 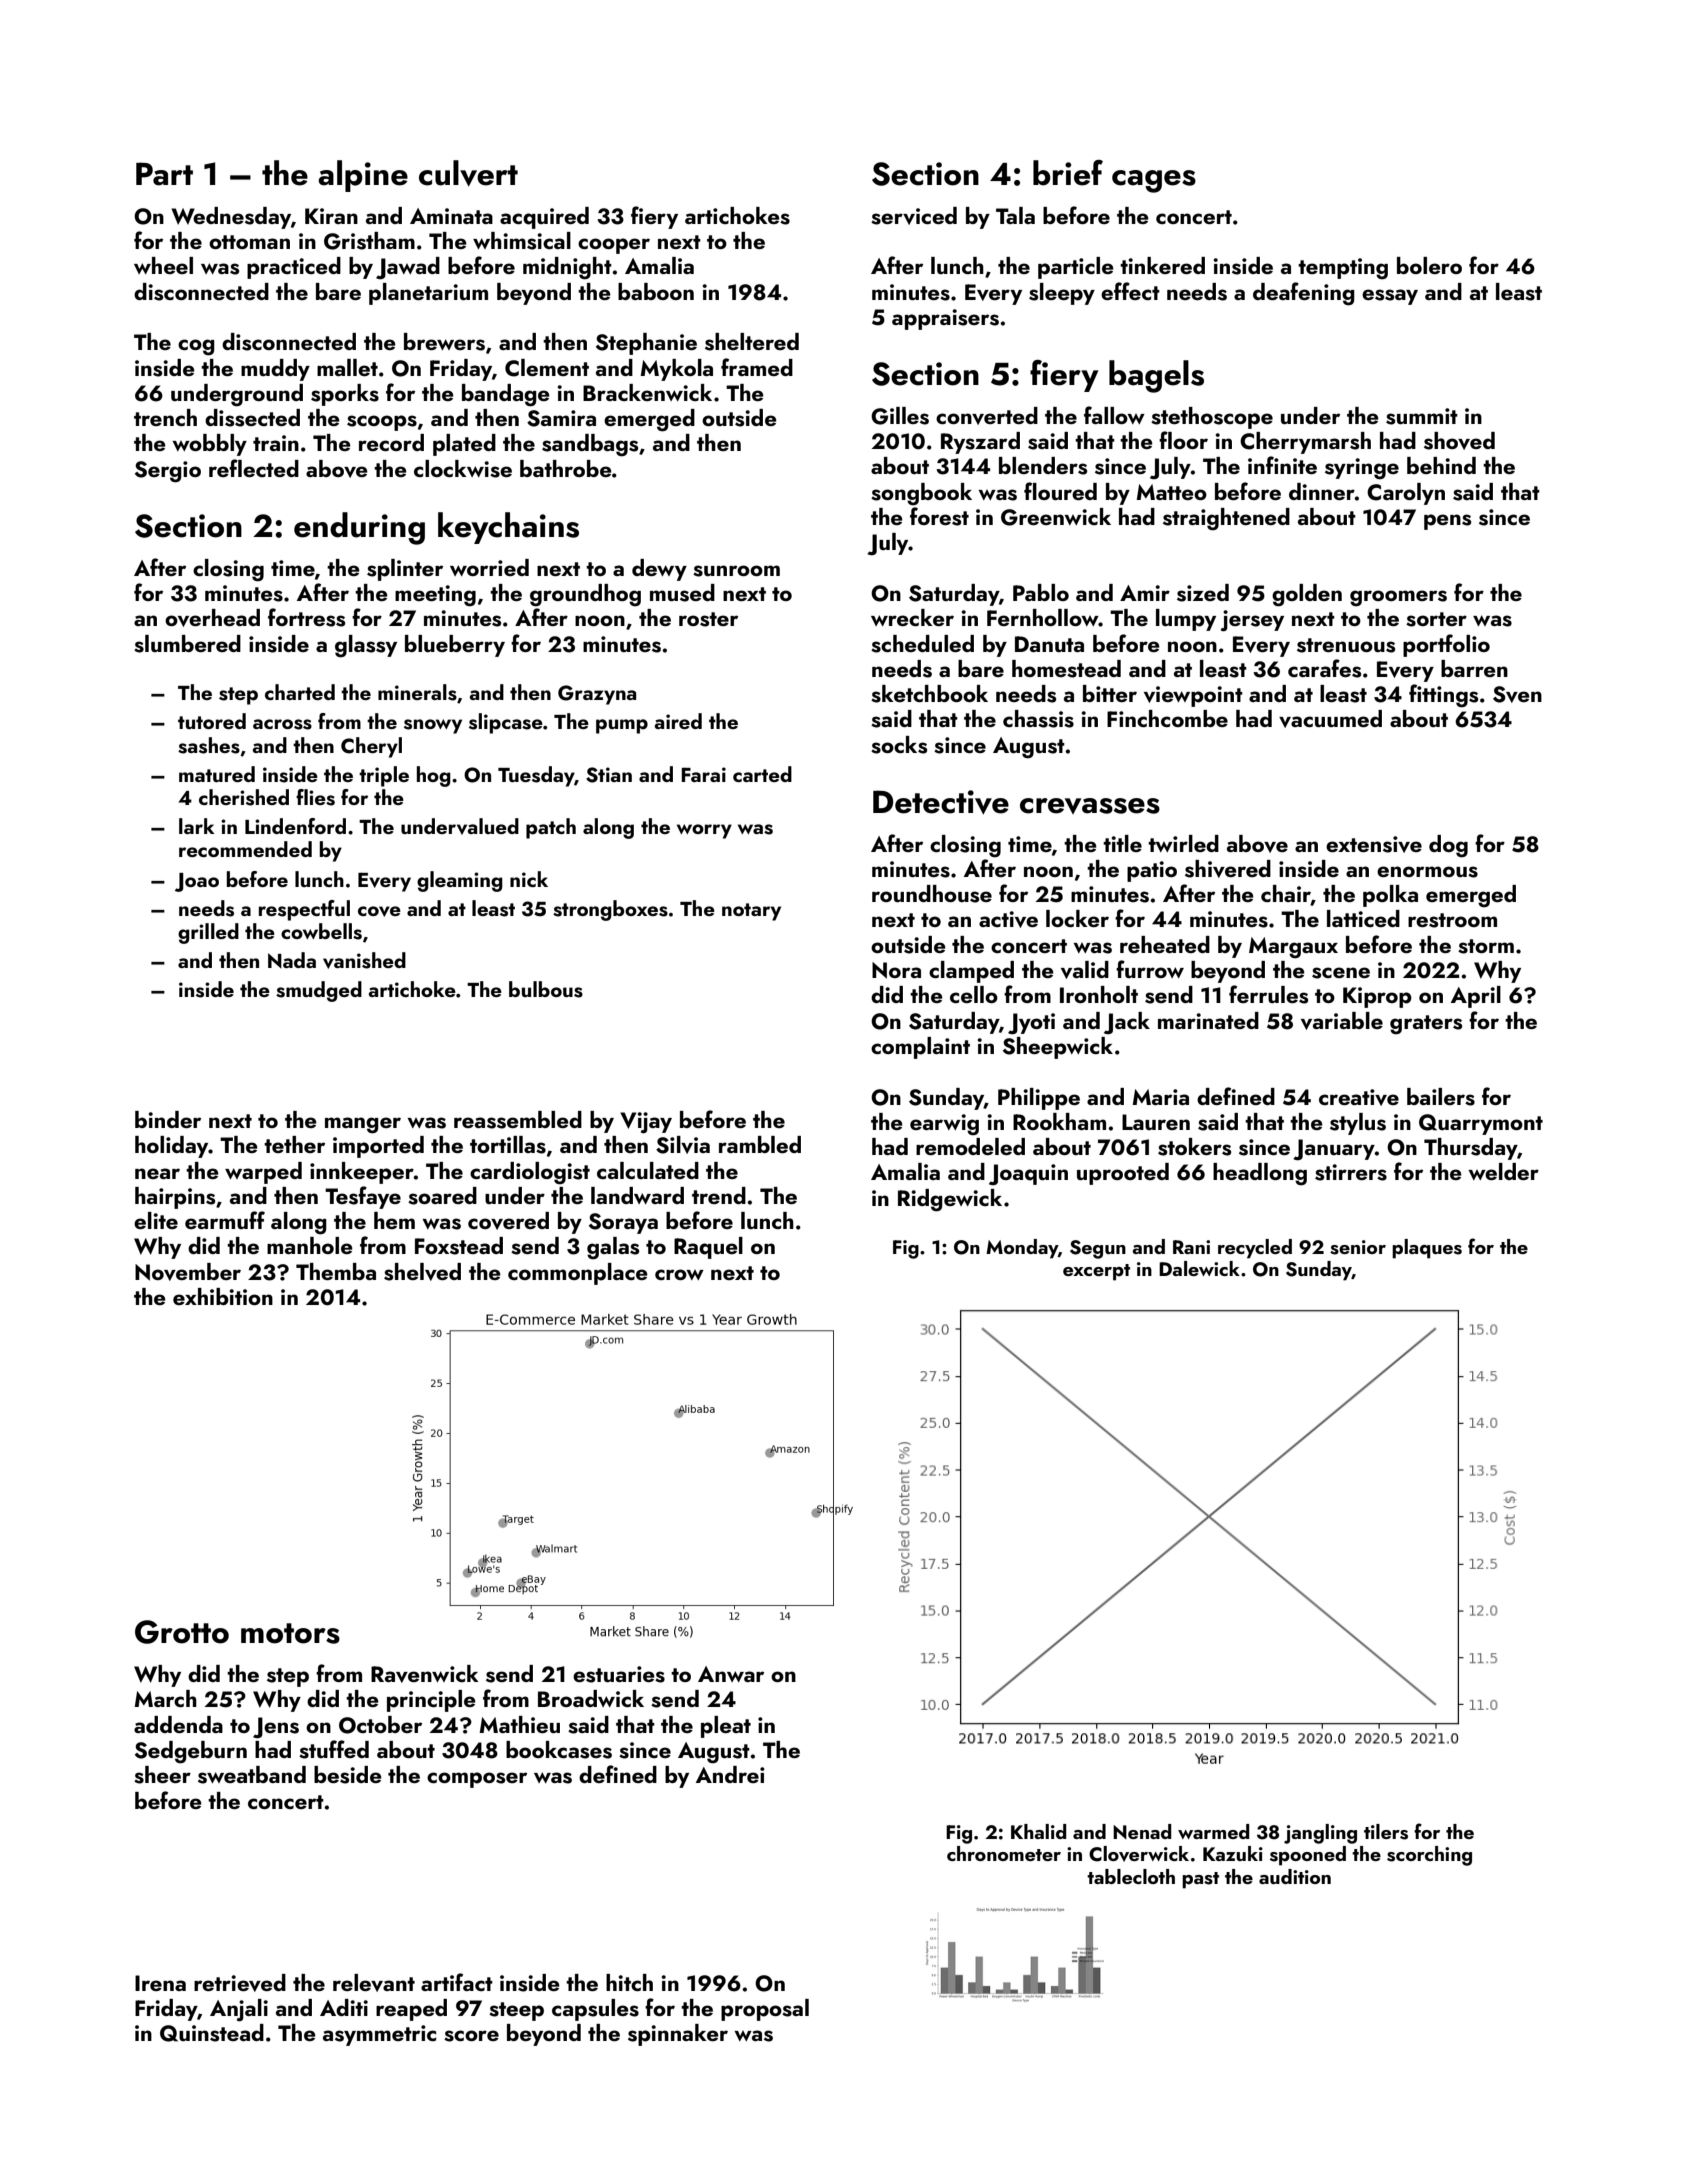 What do you see at coordinates (252, 418) in the screenshot?
I see `dissected` at bounding box center [252, 418].
